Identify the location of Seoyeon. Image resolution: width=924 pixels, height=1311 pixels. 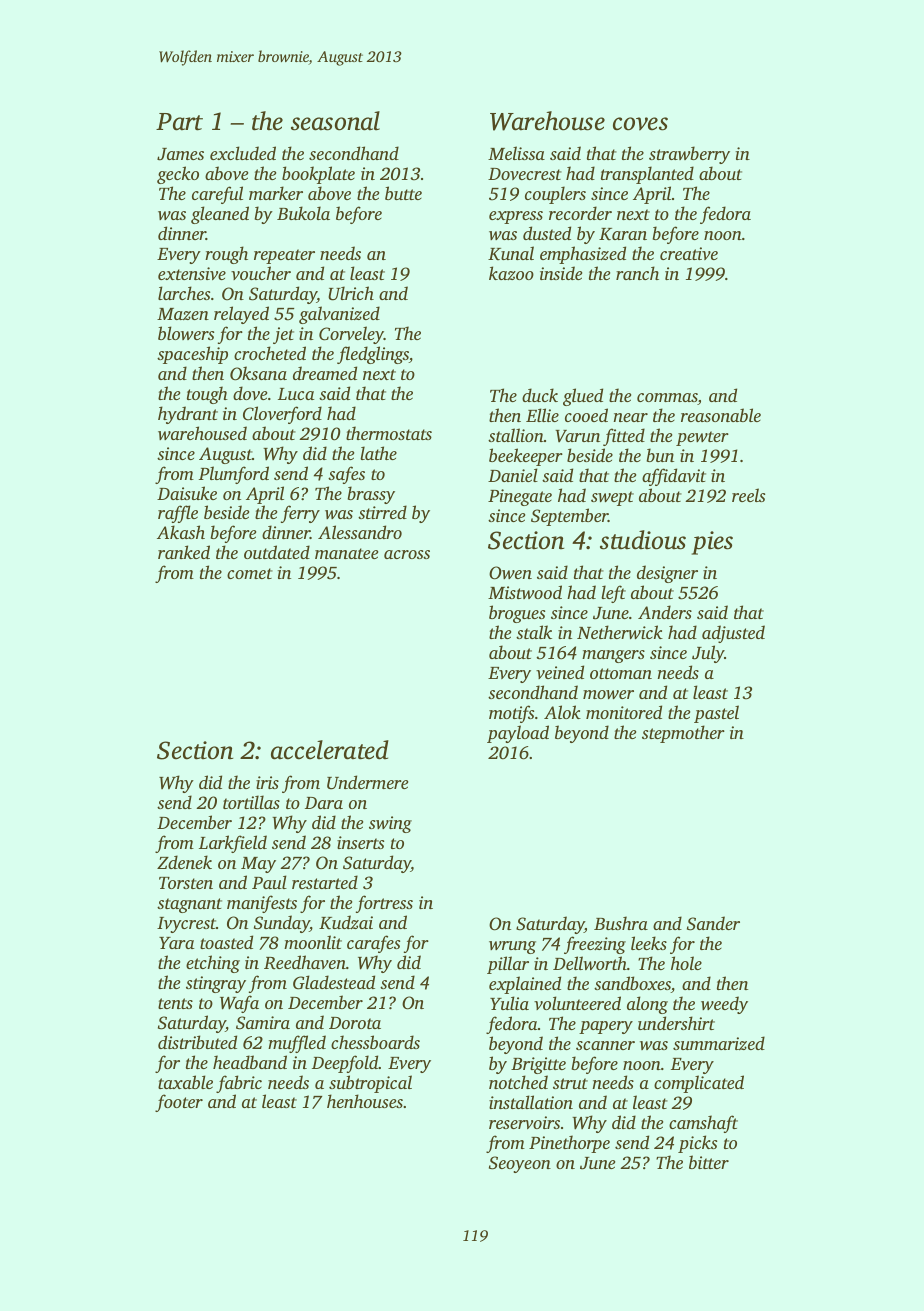
(520, 1164).
